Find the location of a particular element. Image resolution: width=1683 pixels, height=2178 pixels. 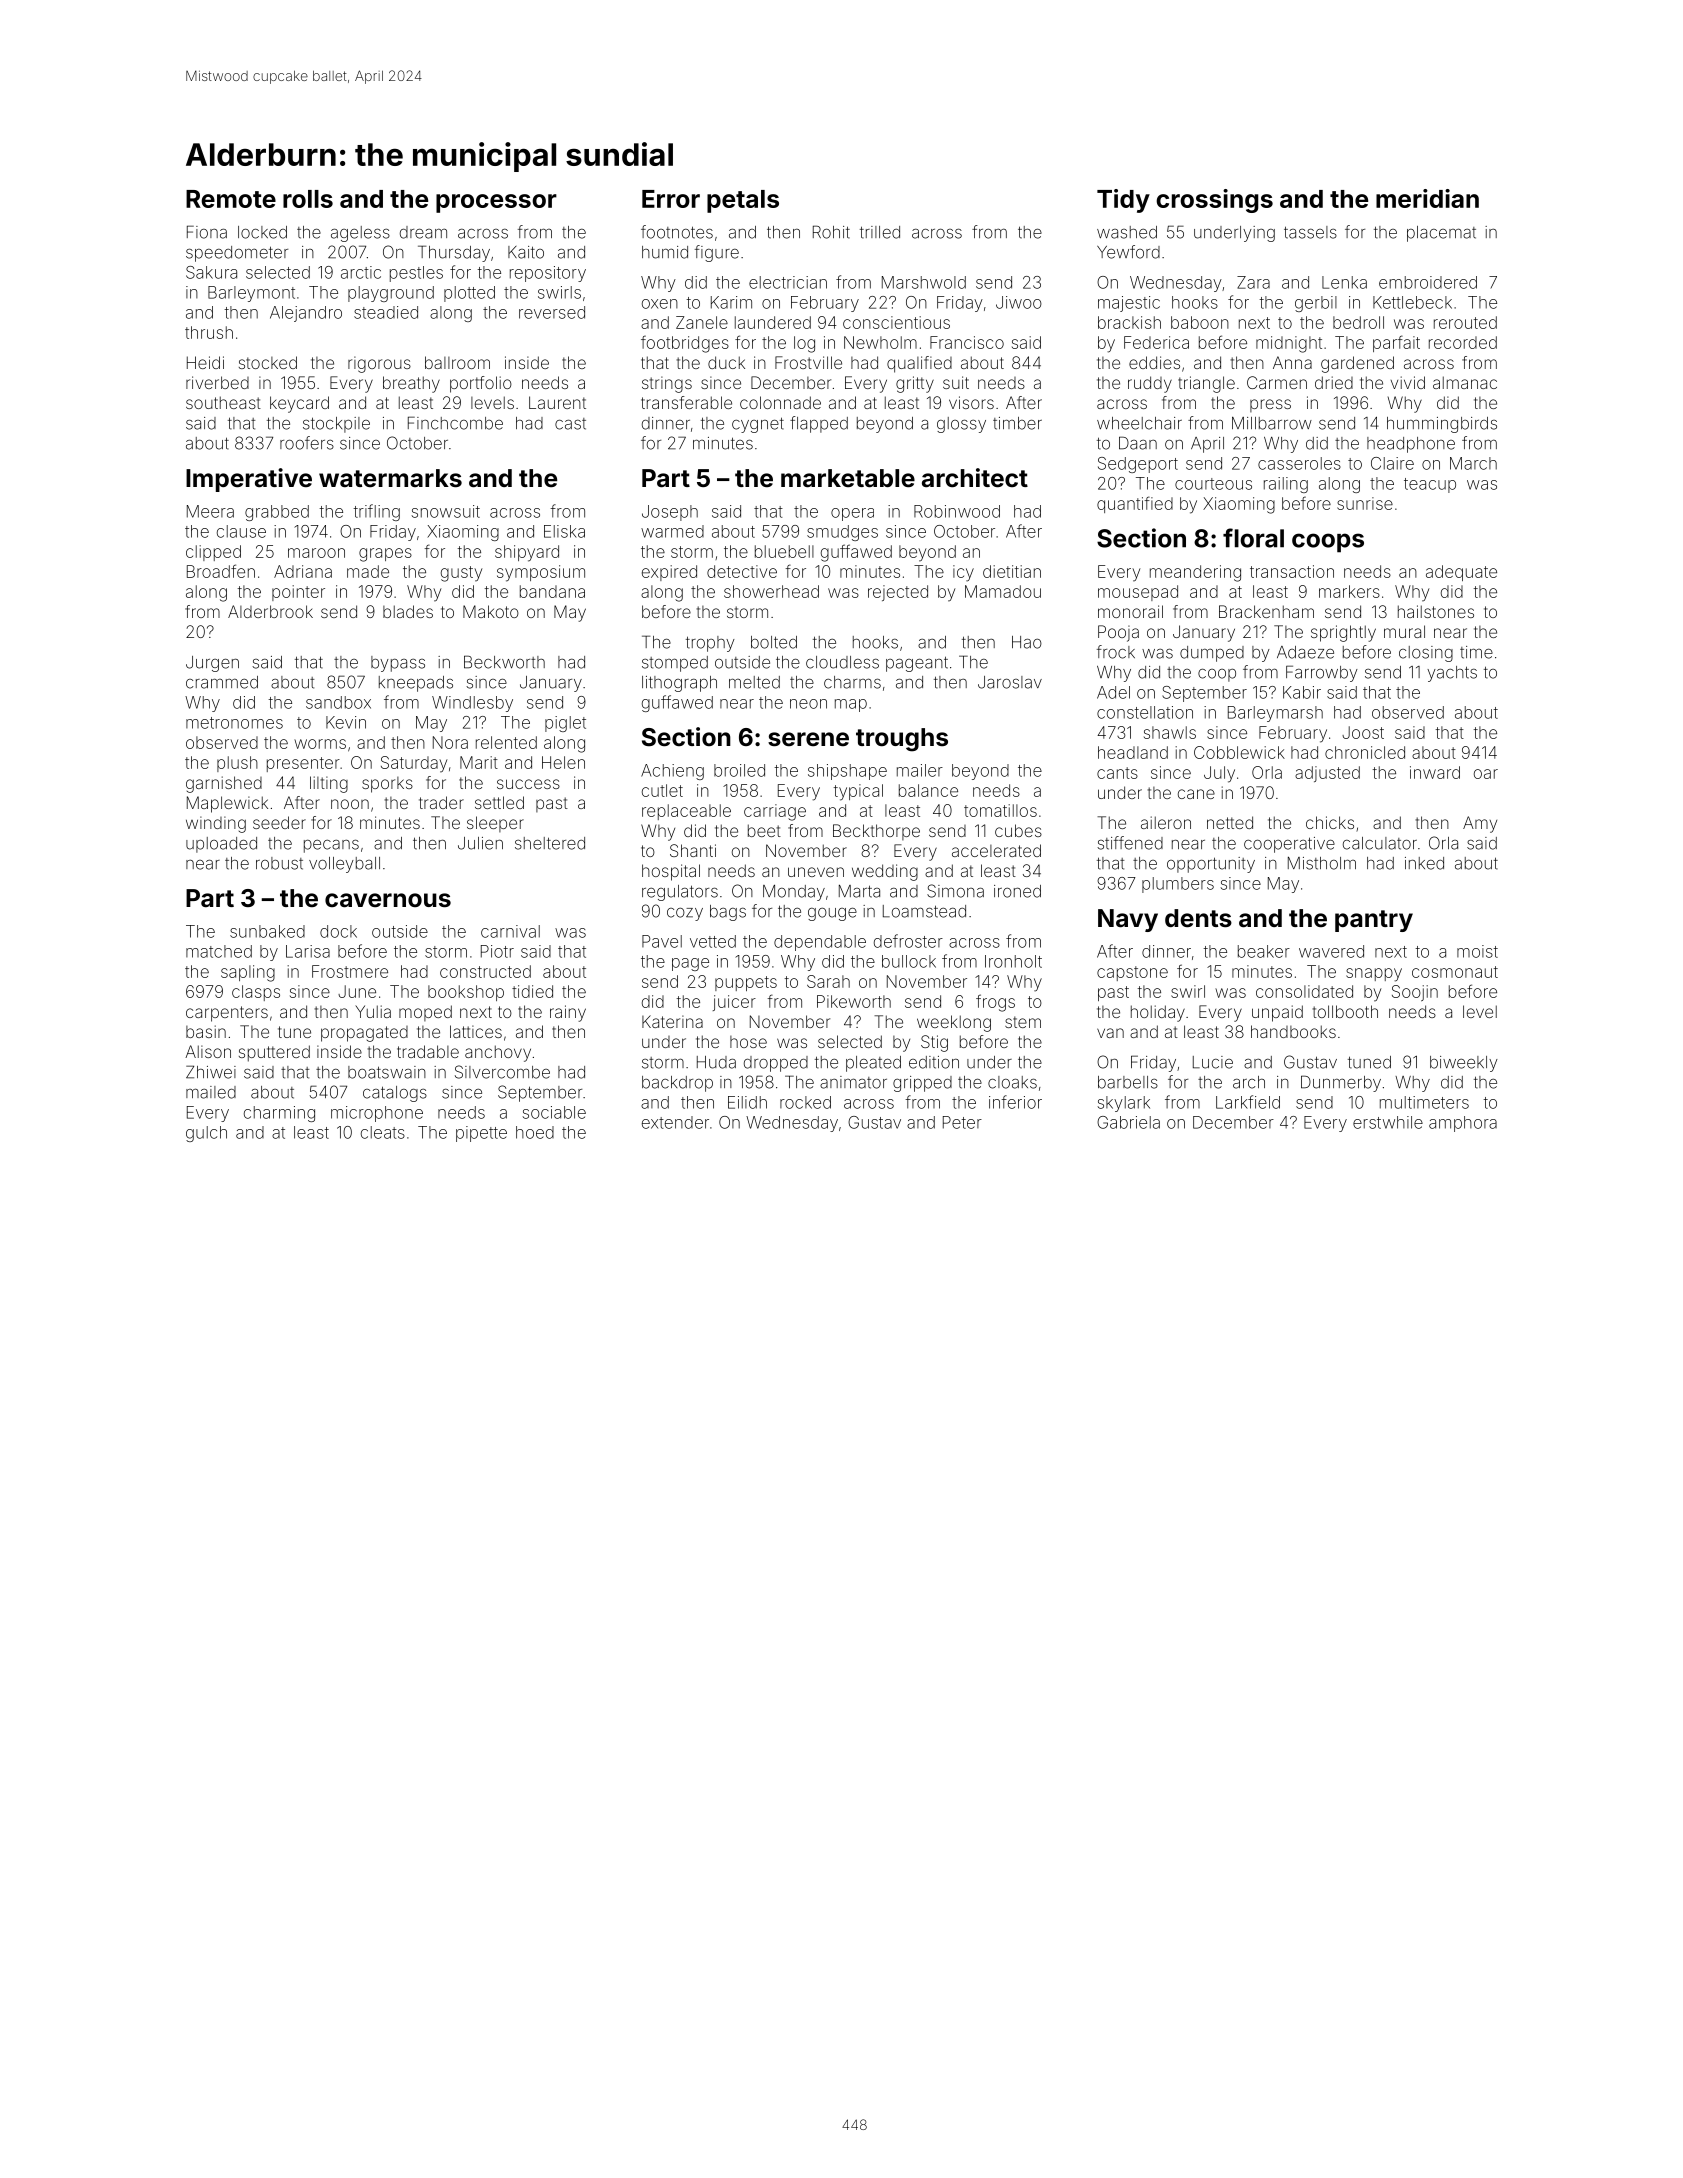

petals is located at coordinates (743, 201).
